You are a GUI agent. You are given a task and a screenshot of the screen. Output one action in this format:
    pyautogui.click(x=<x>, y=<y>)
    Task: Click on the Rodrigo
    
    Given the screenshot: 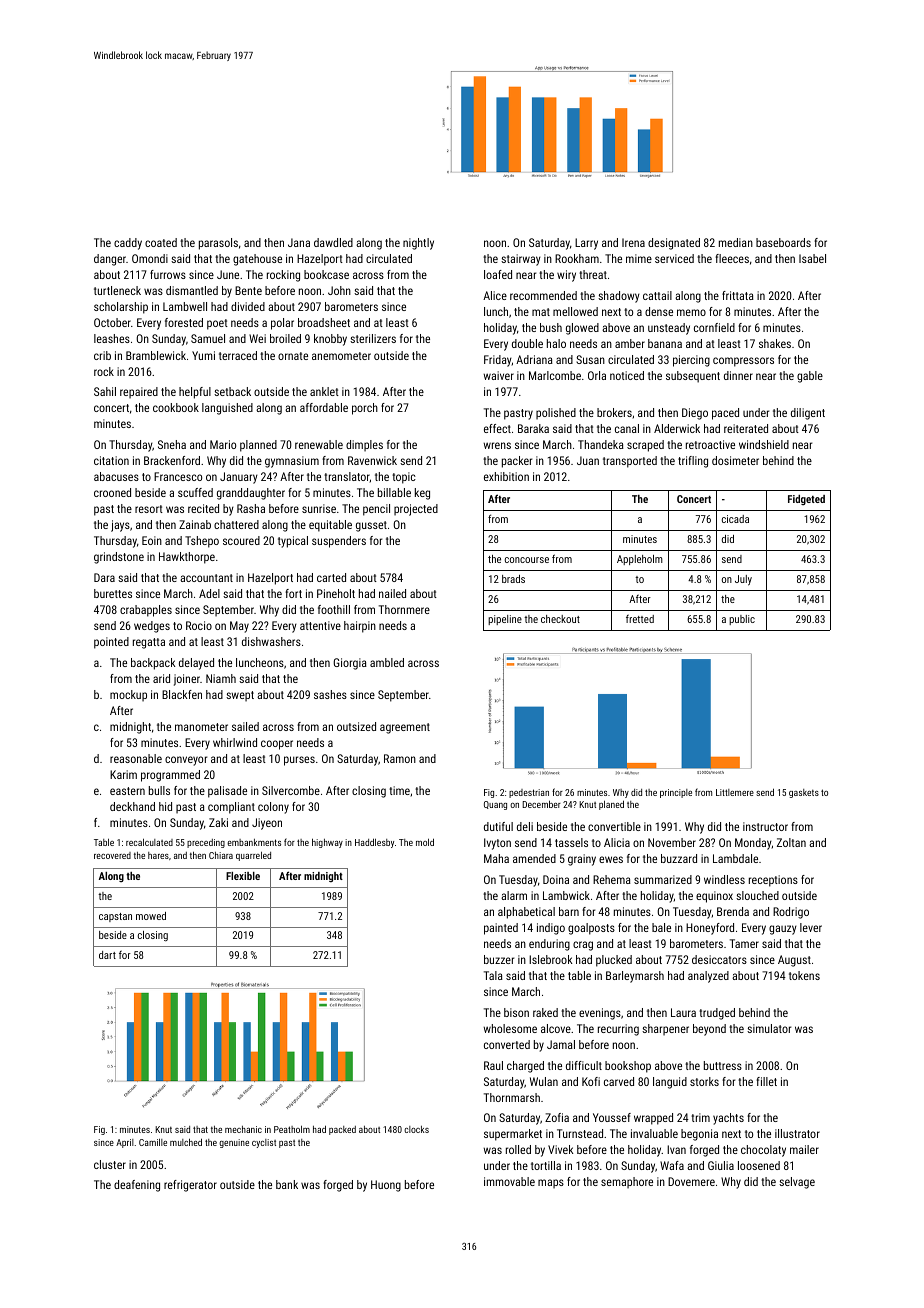 What is the action you would take?
    pyautogui.click(x=791, y=913)
